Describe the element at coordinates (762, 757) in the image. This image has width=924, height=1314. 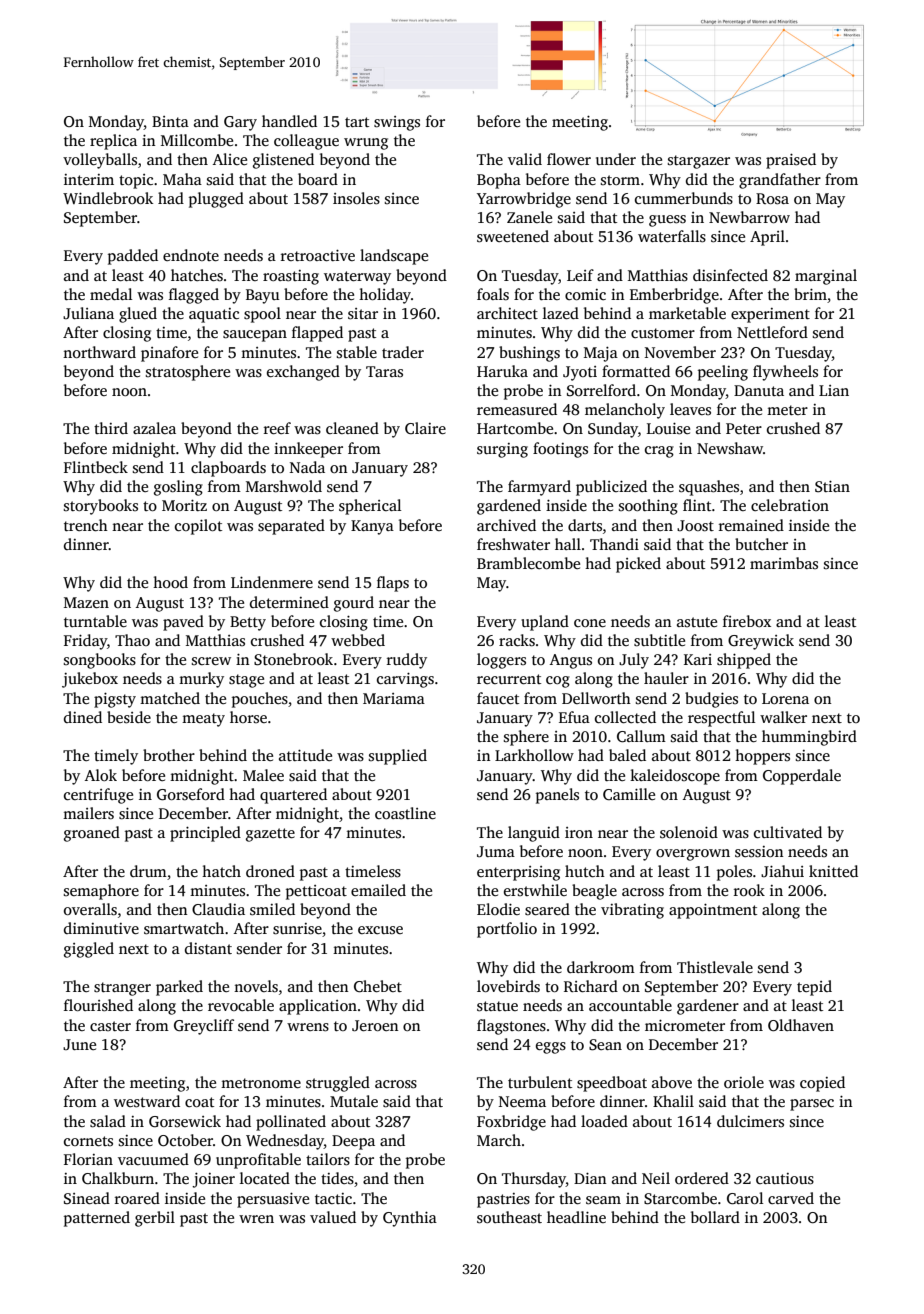
I see `hoppers` at that location.
